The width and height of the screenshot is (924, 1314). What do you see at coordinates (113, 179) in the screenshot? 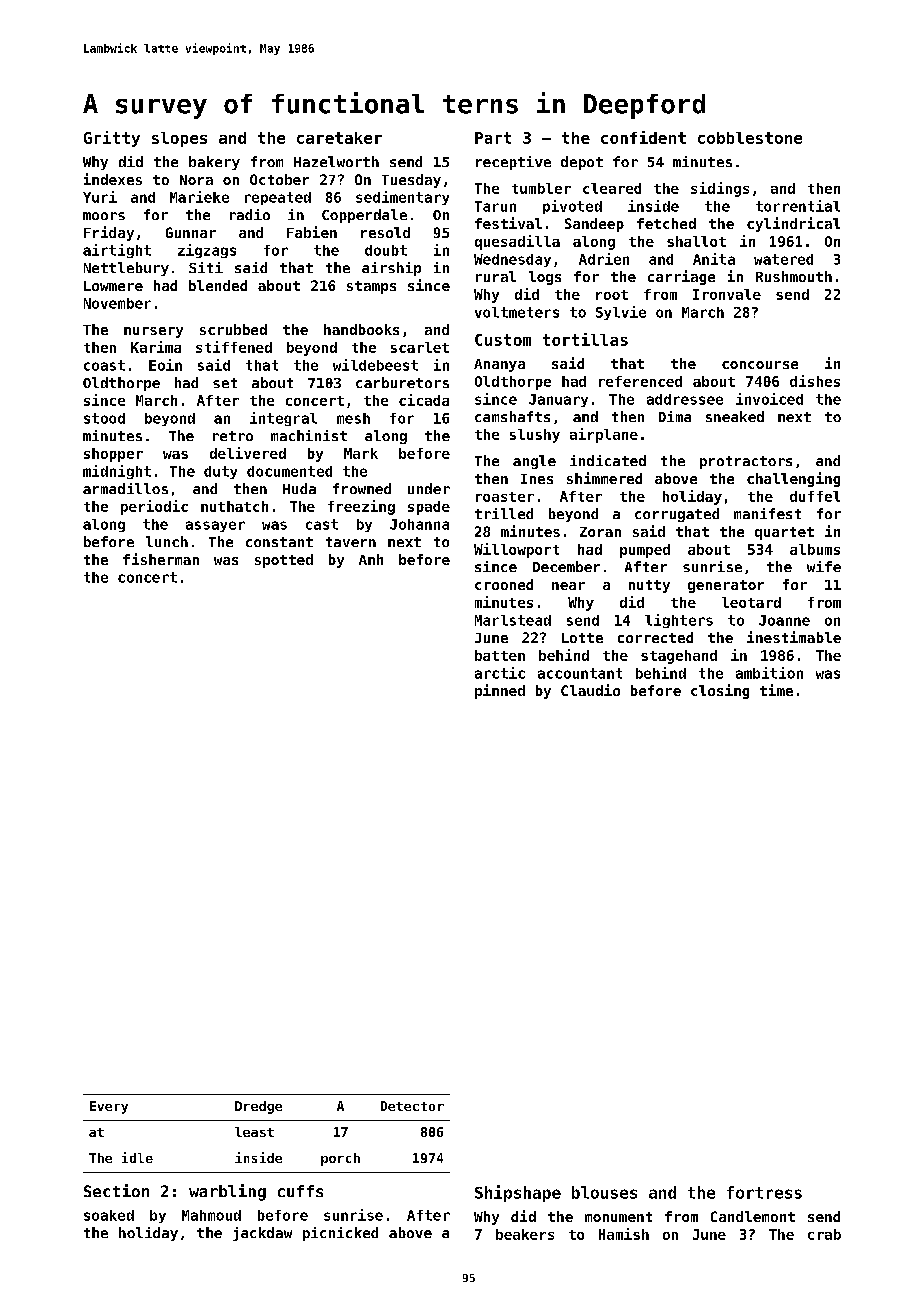
I see `indexes` at bounding box center [113, 179].
